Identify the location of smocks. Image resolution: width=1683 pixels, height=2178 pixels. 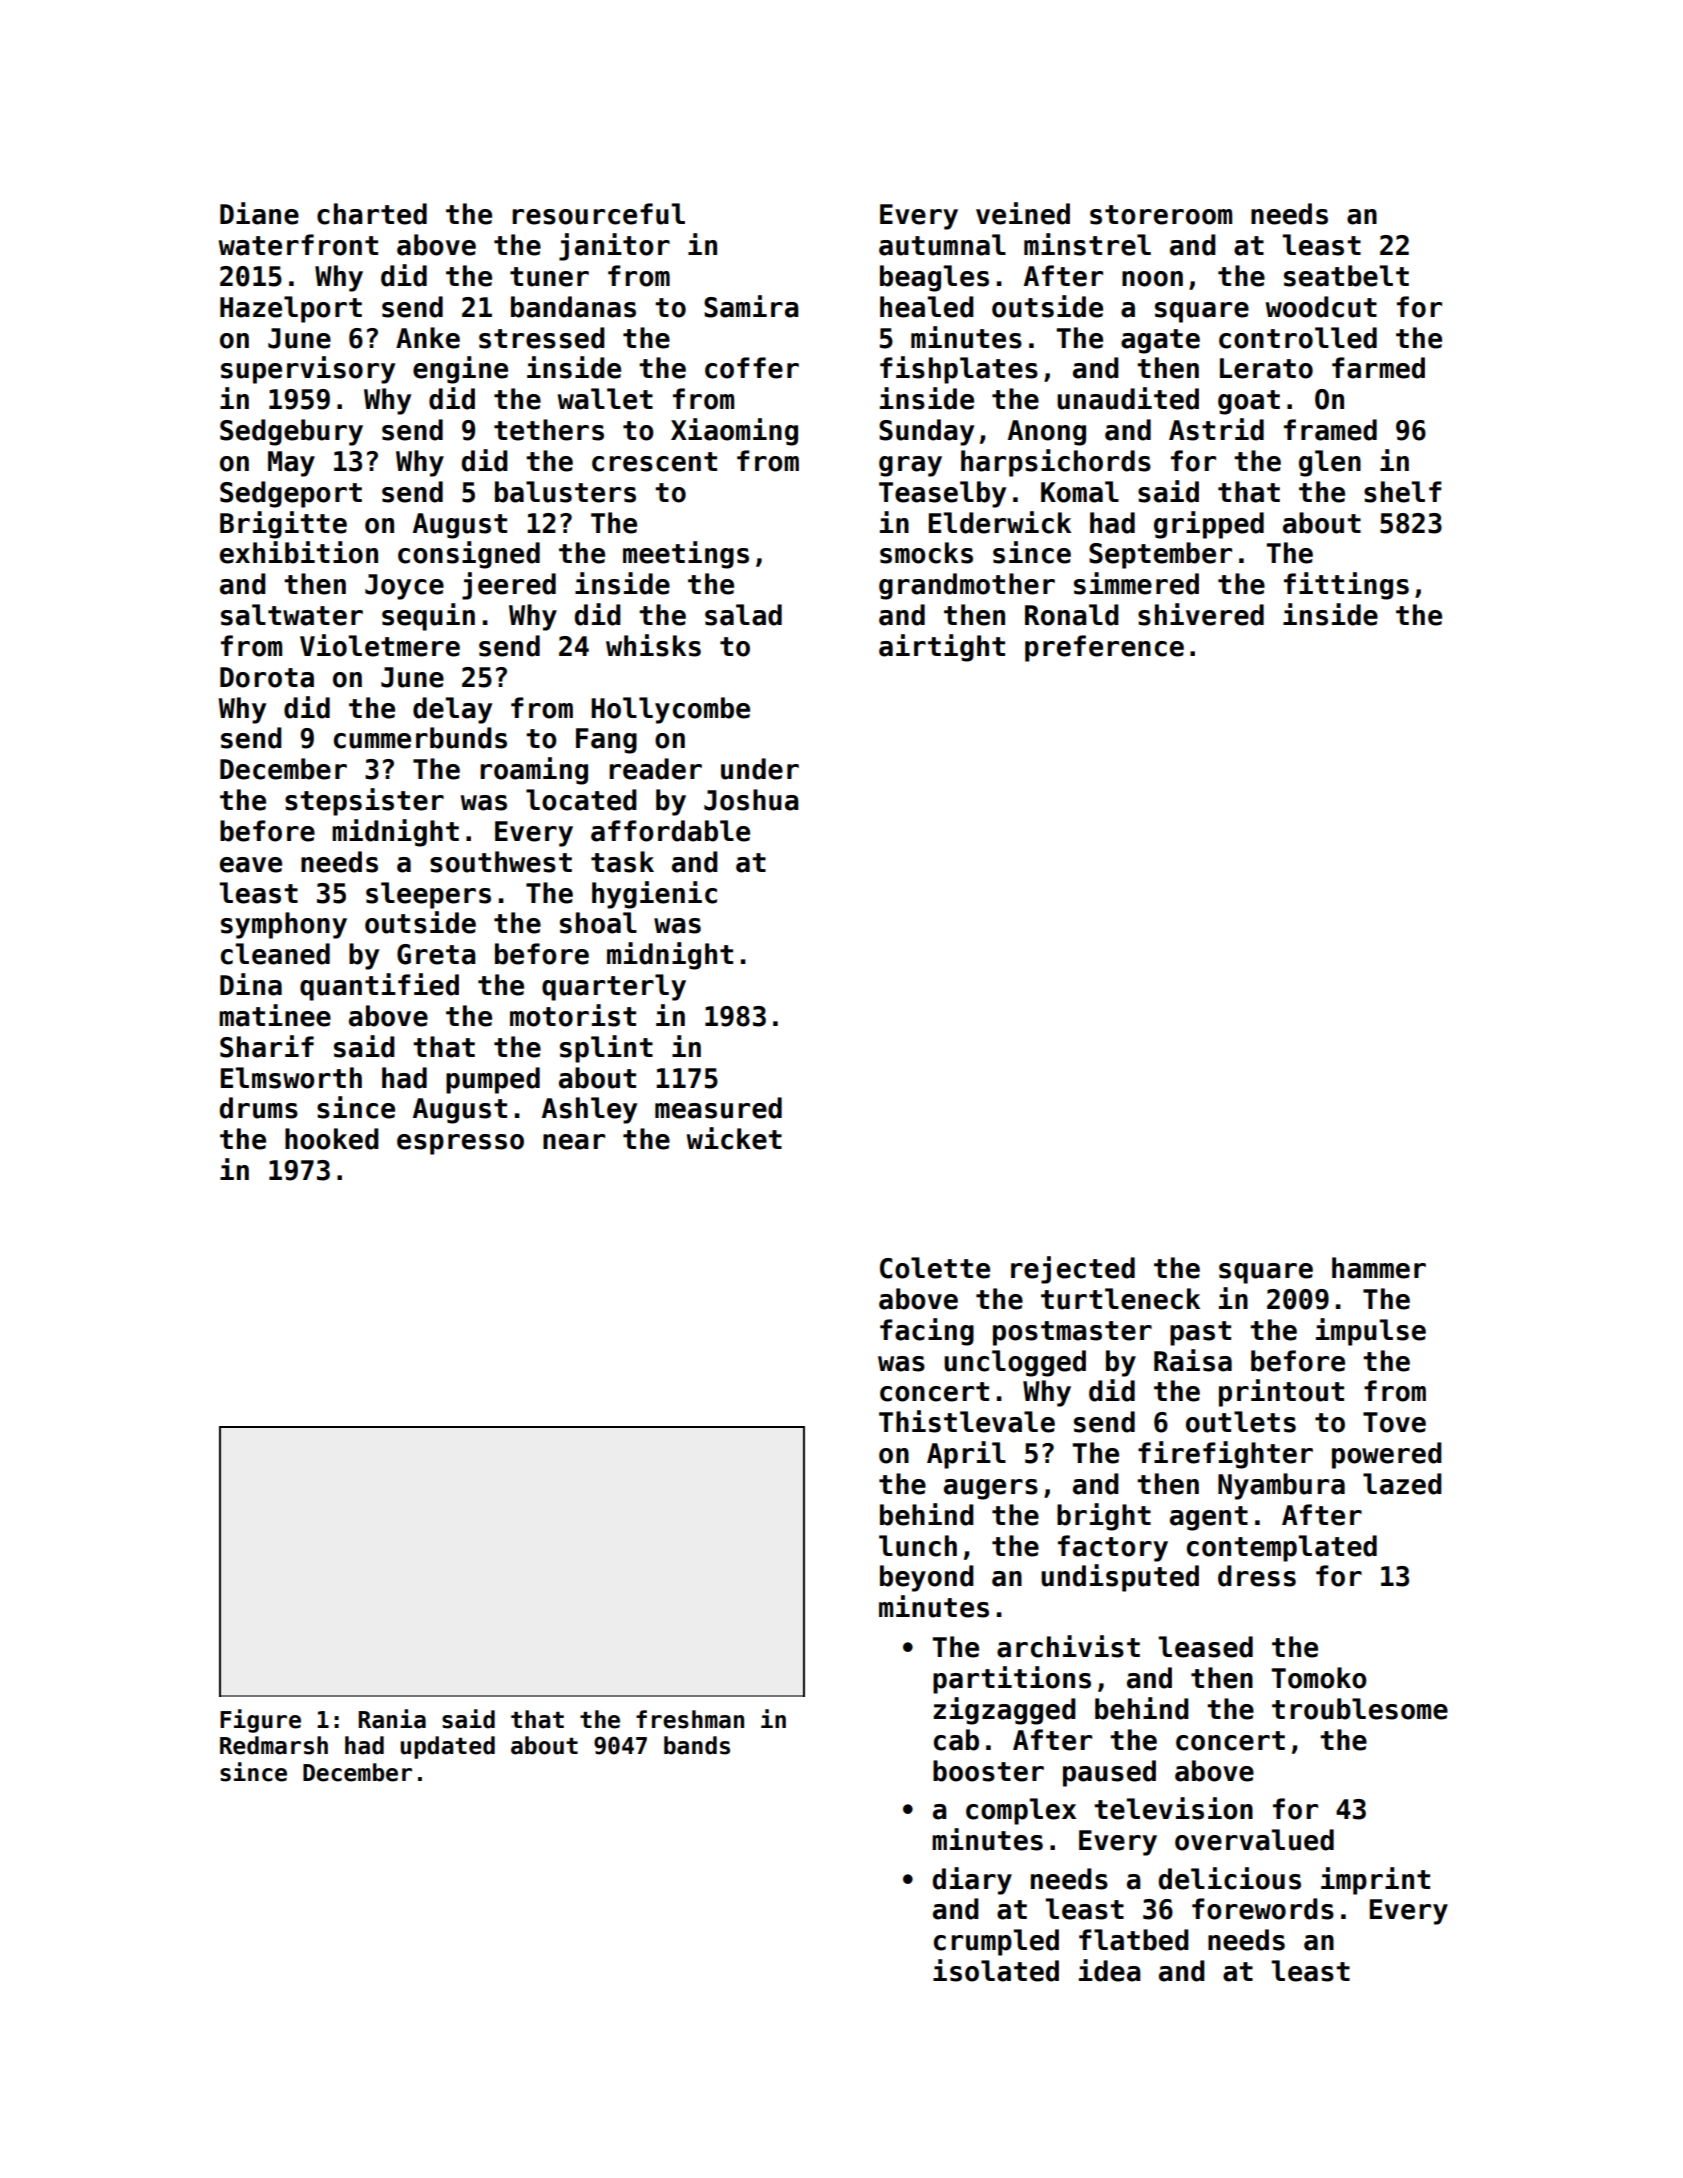
(926, 553).
